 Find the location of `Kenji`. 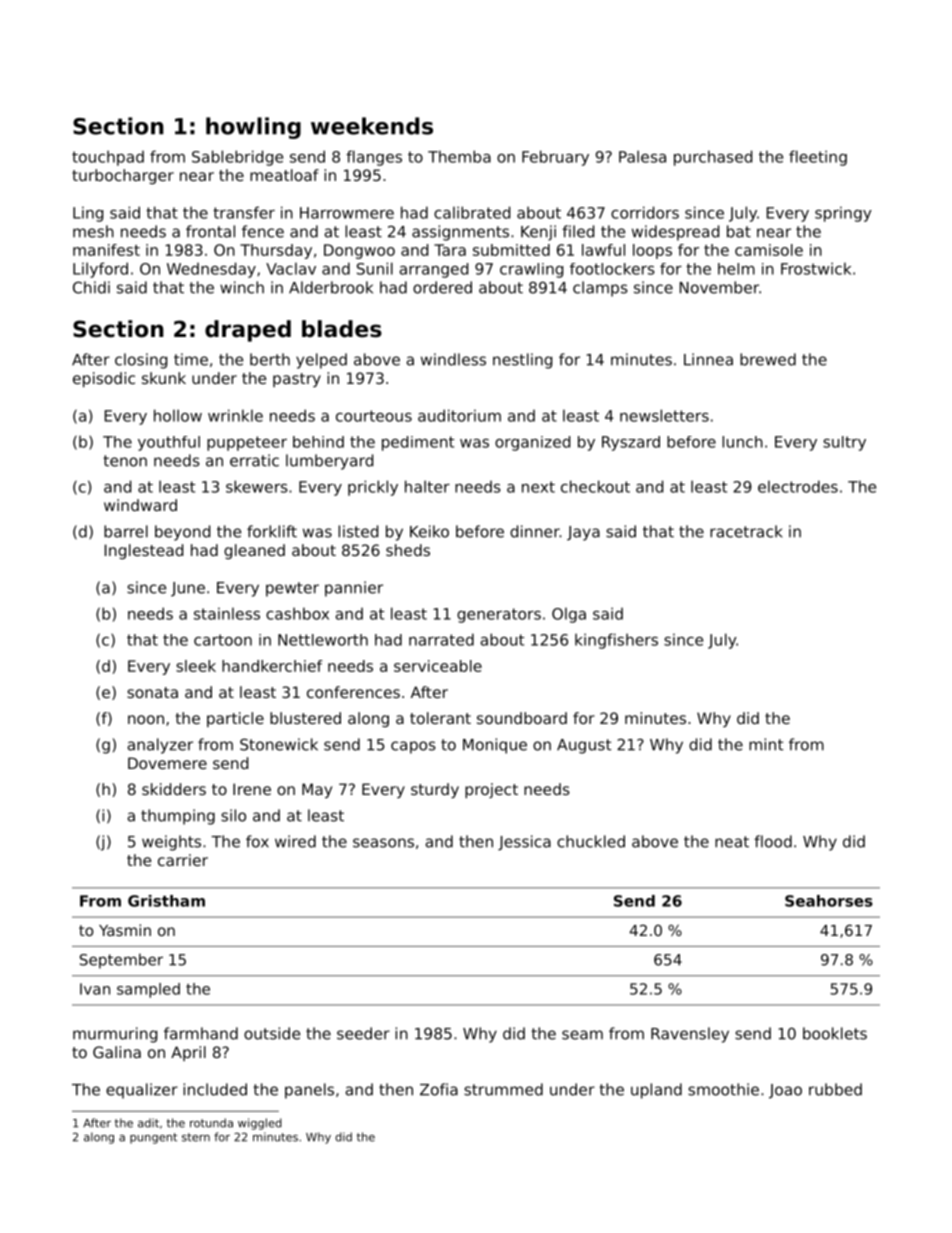

Kenji is located at coordinates (538, 233).
